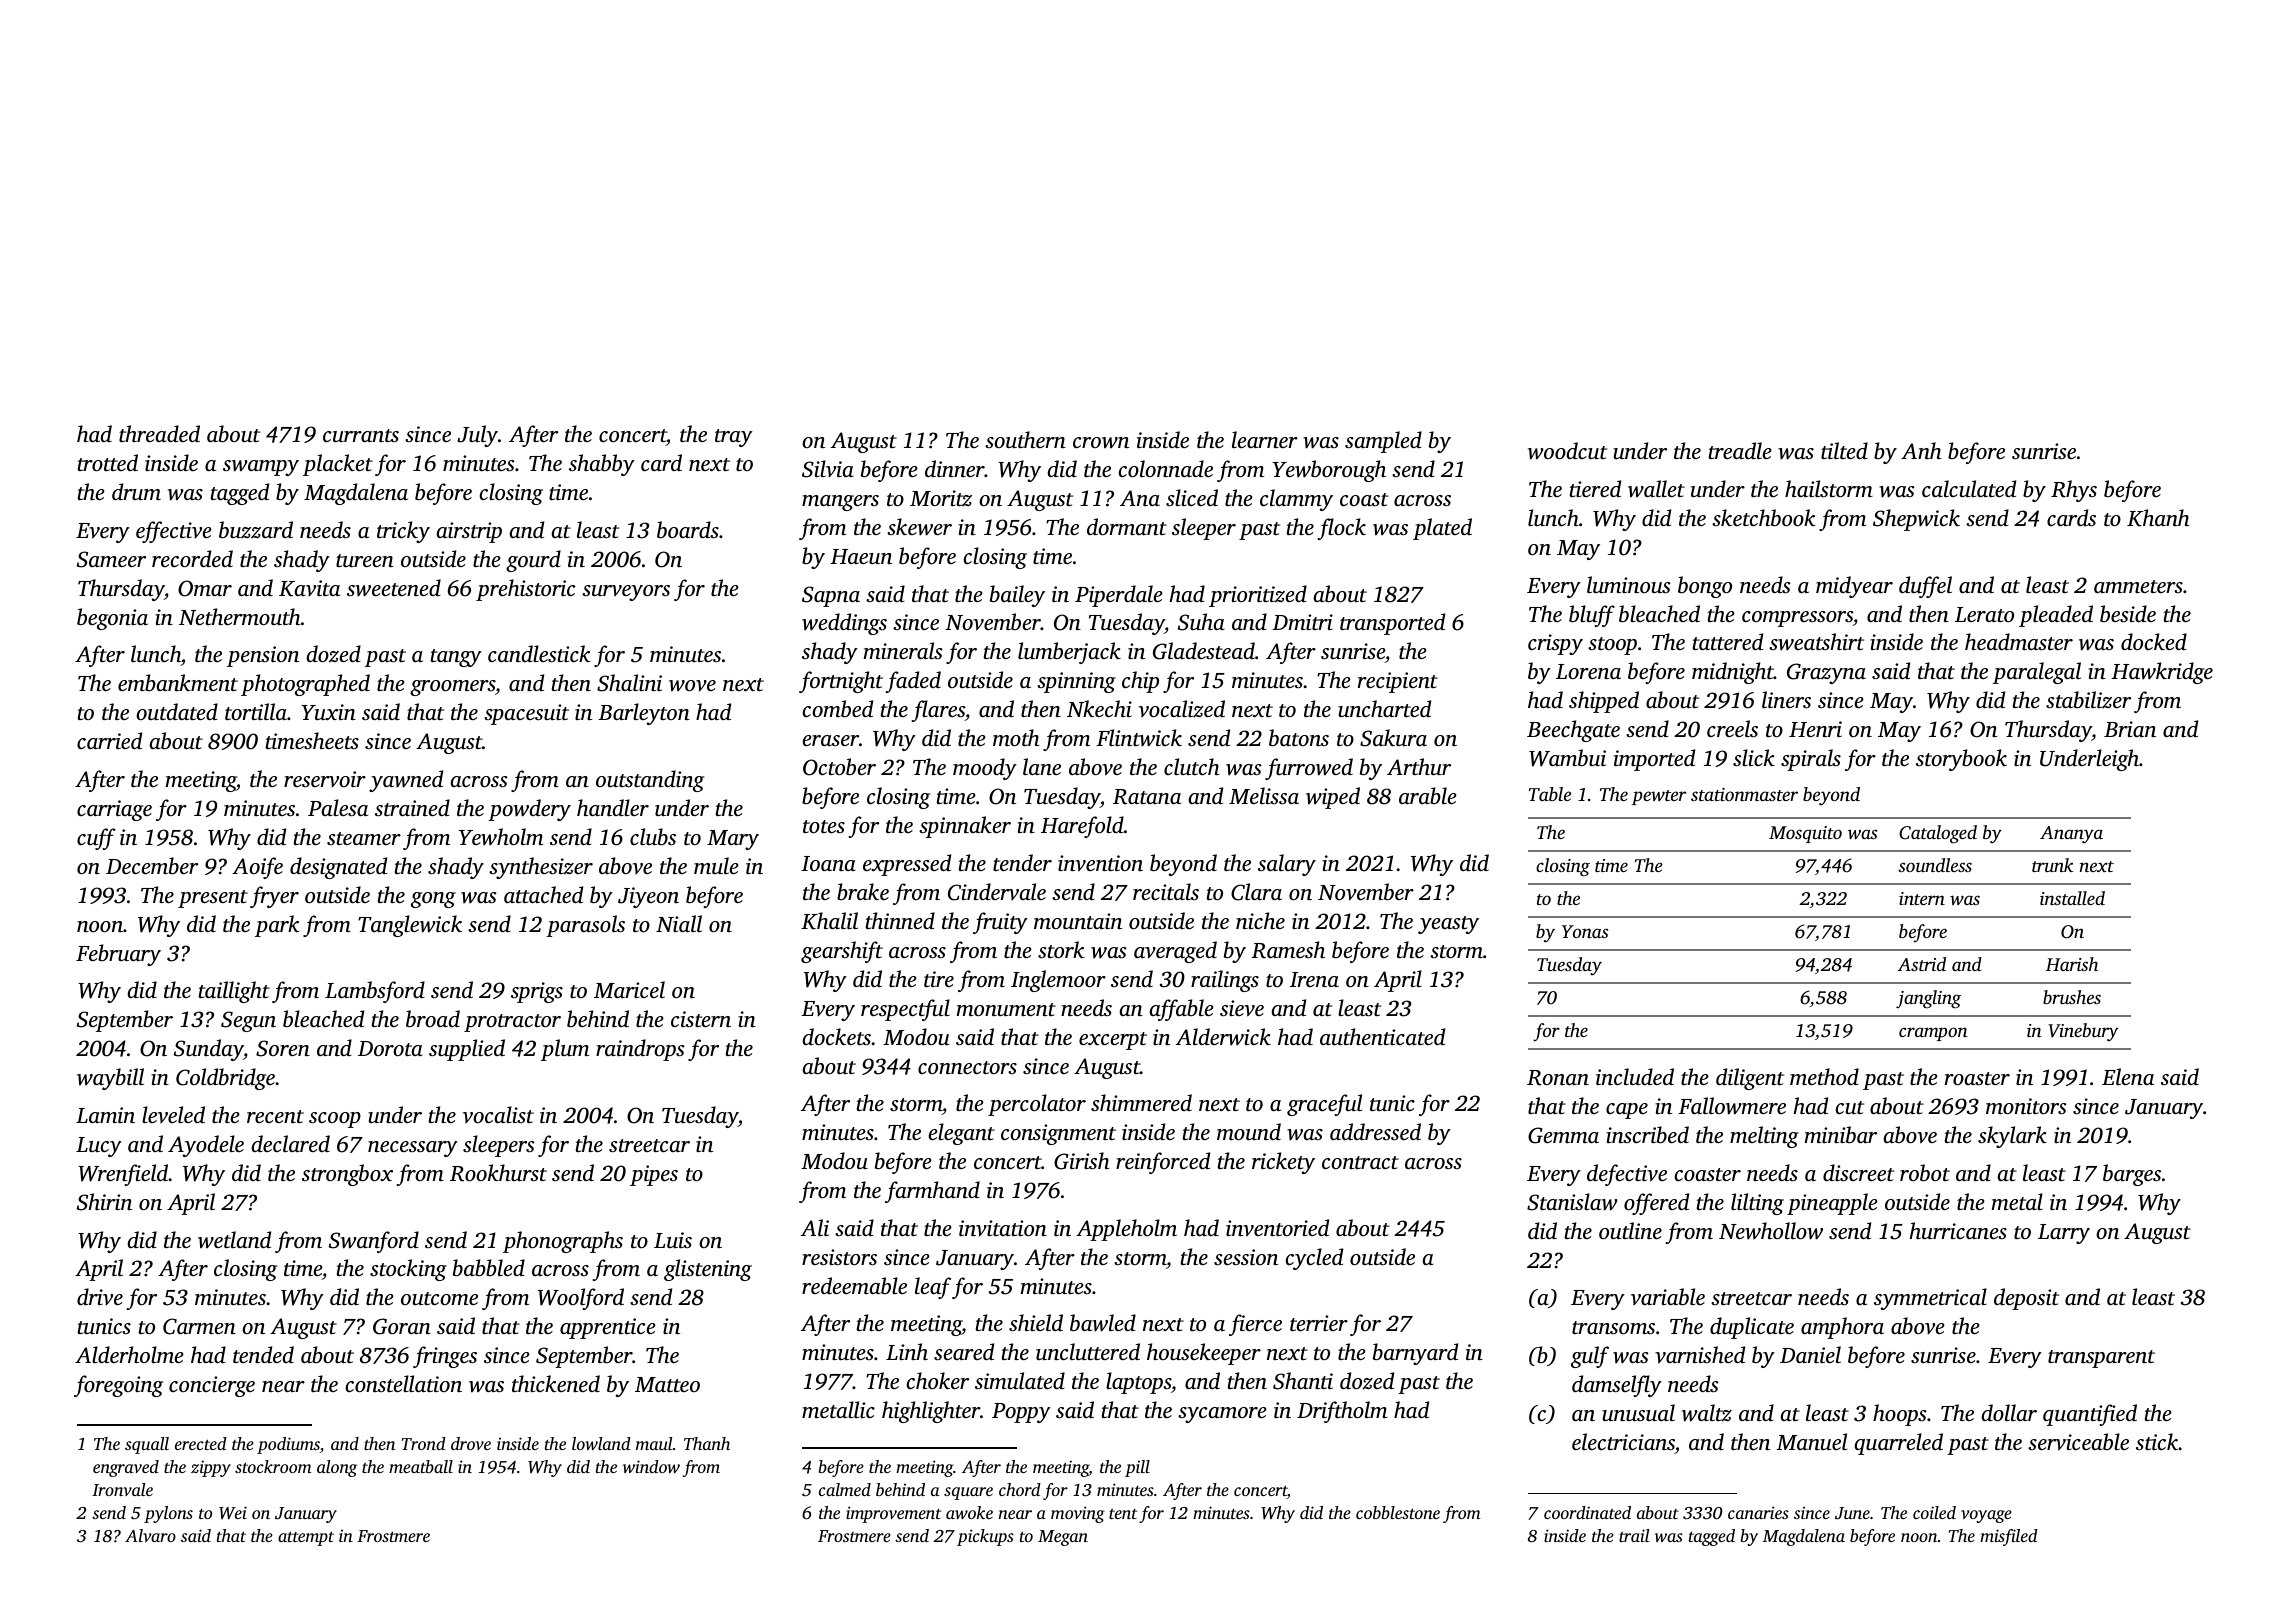 This screenshot has width=2292, height=1620. Describe the element at coordinates (150, 1535) in the screenshot. I see `Alvaro` at that location.
